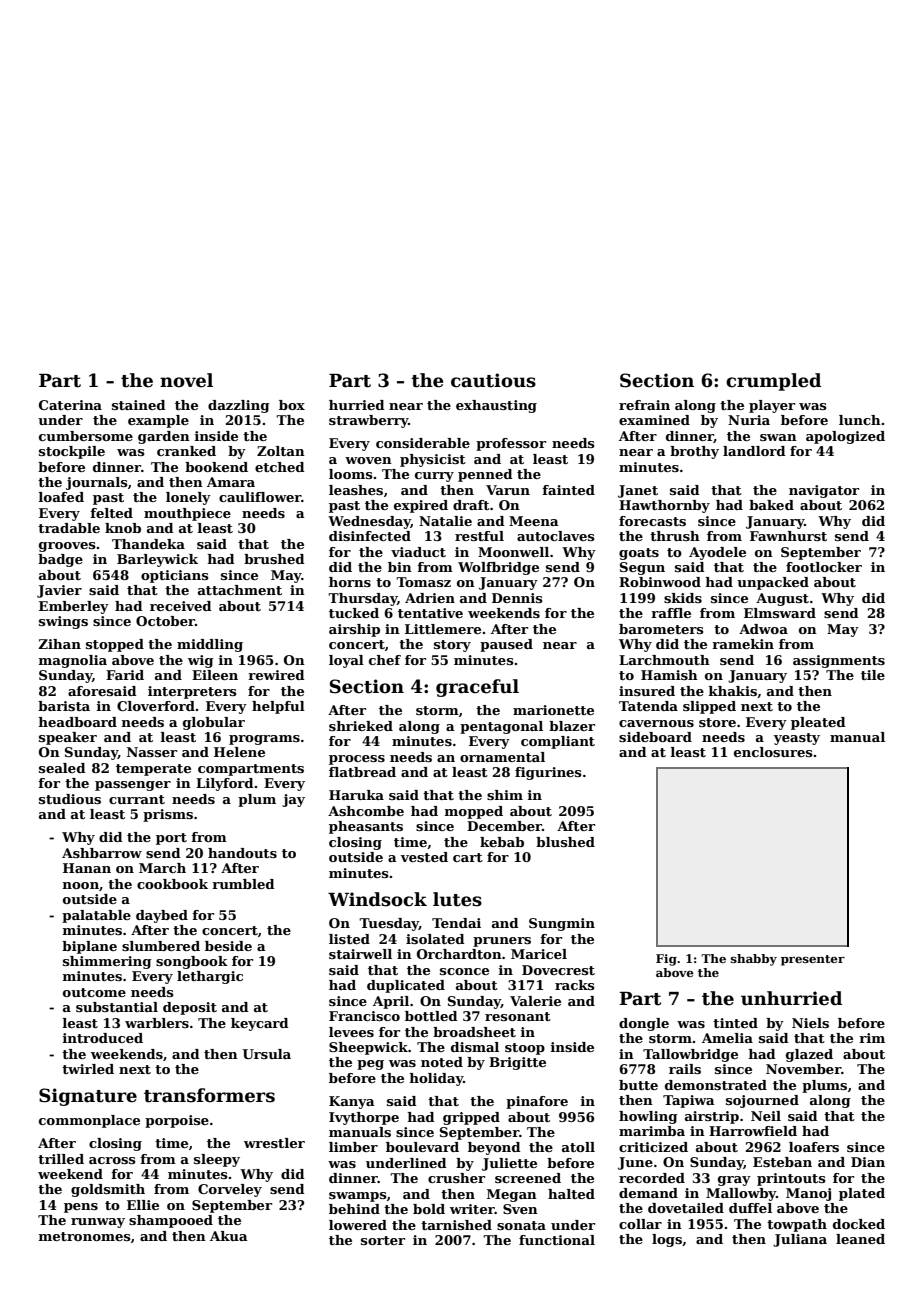  I want to click on Niels, so click(810, 1023).
